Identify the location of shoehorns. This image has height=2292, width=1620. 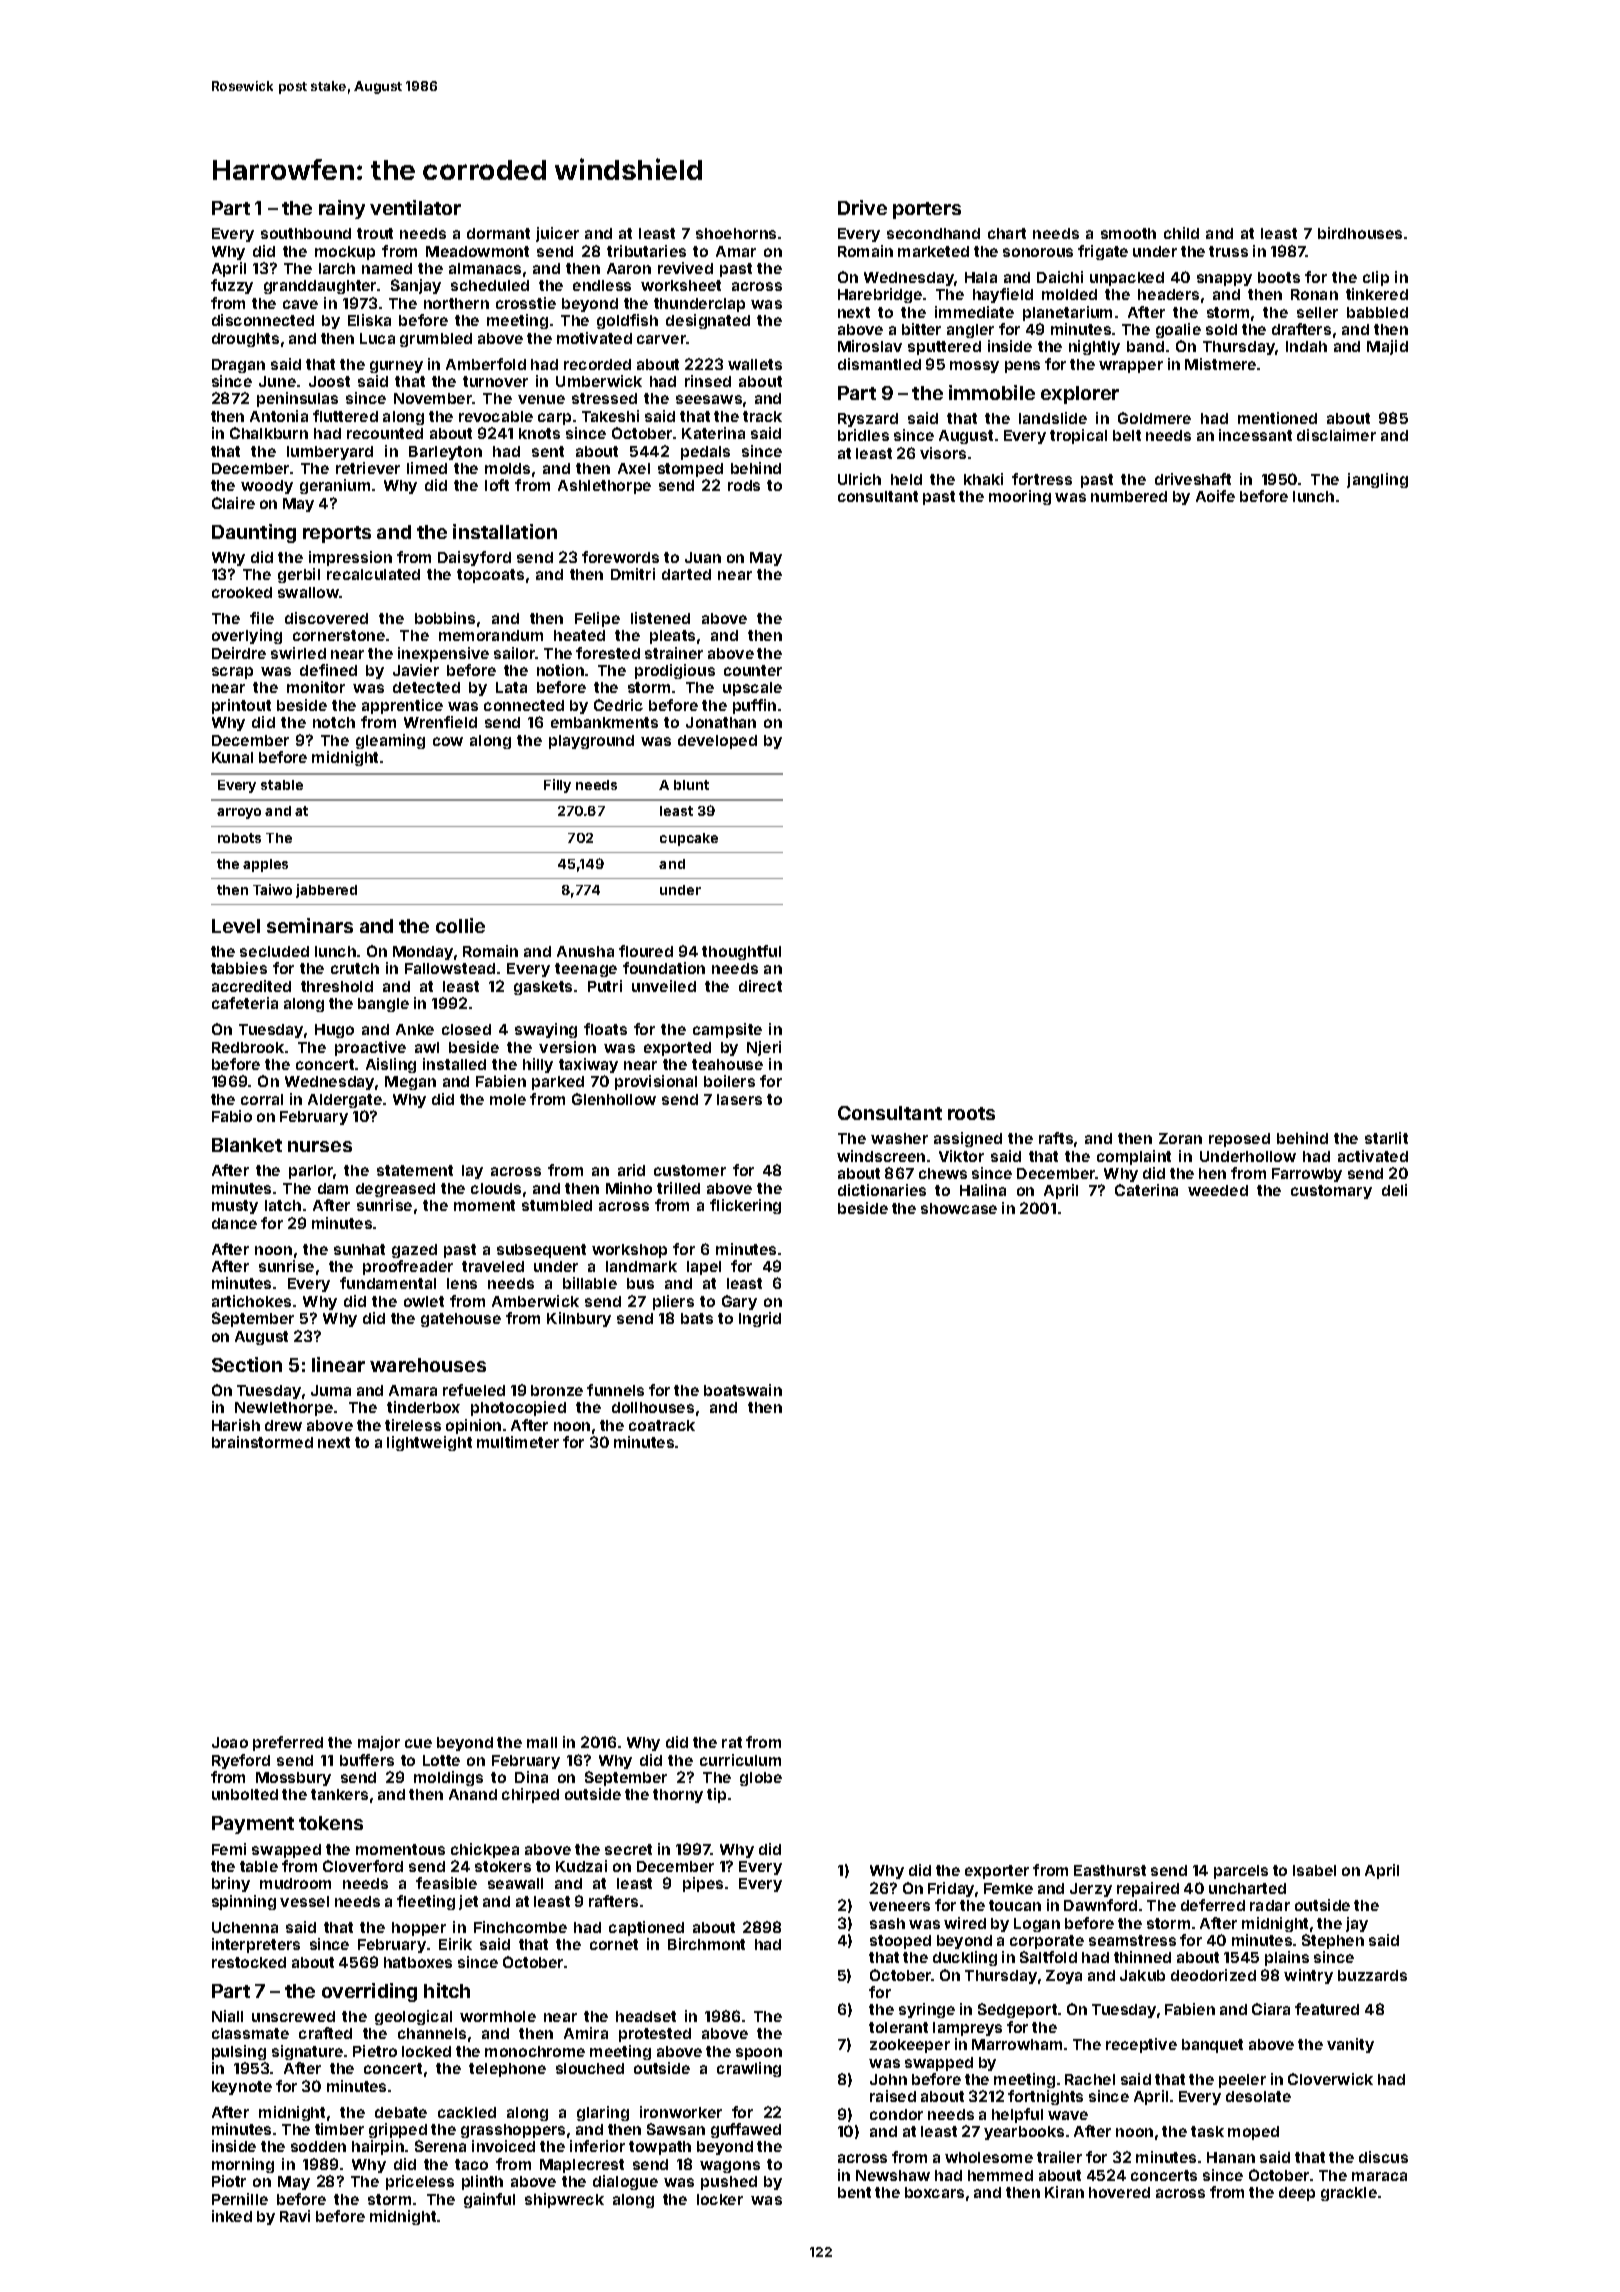
(736, 233).
